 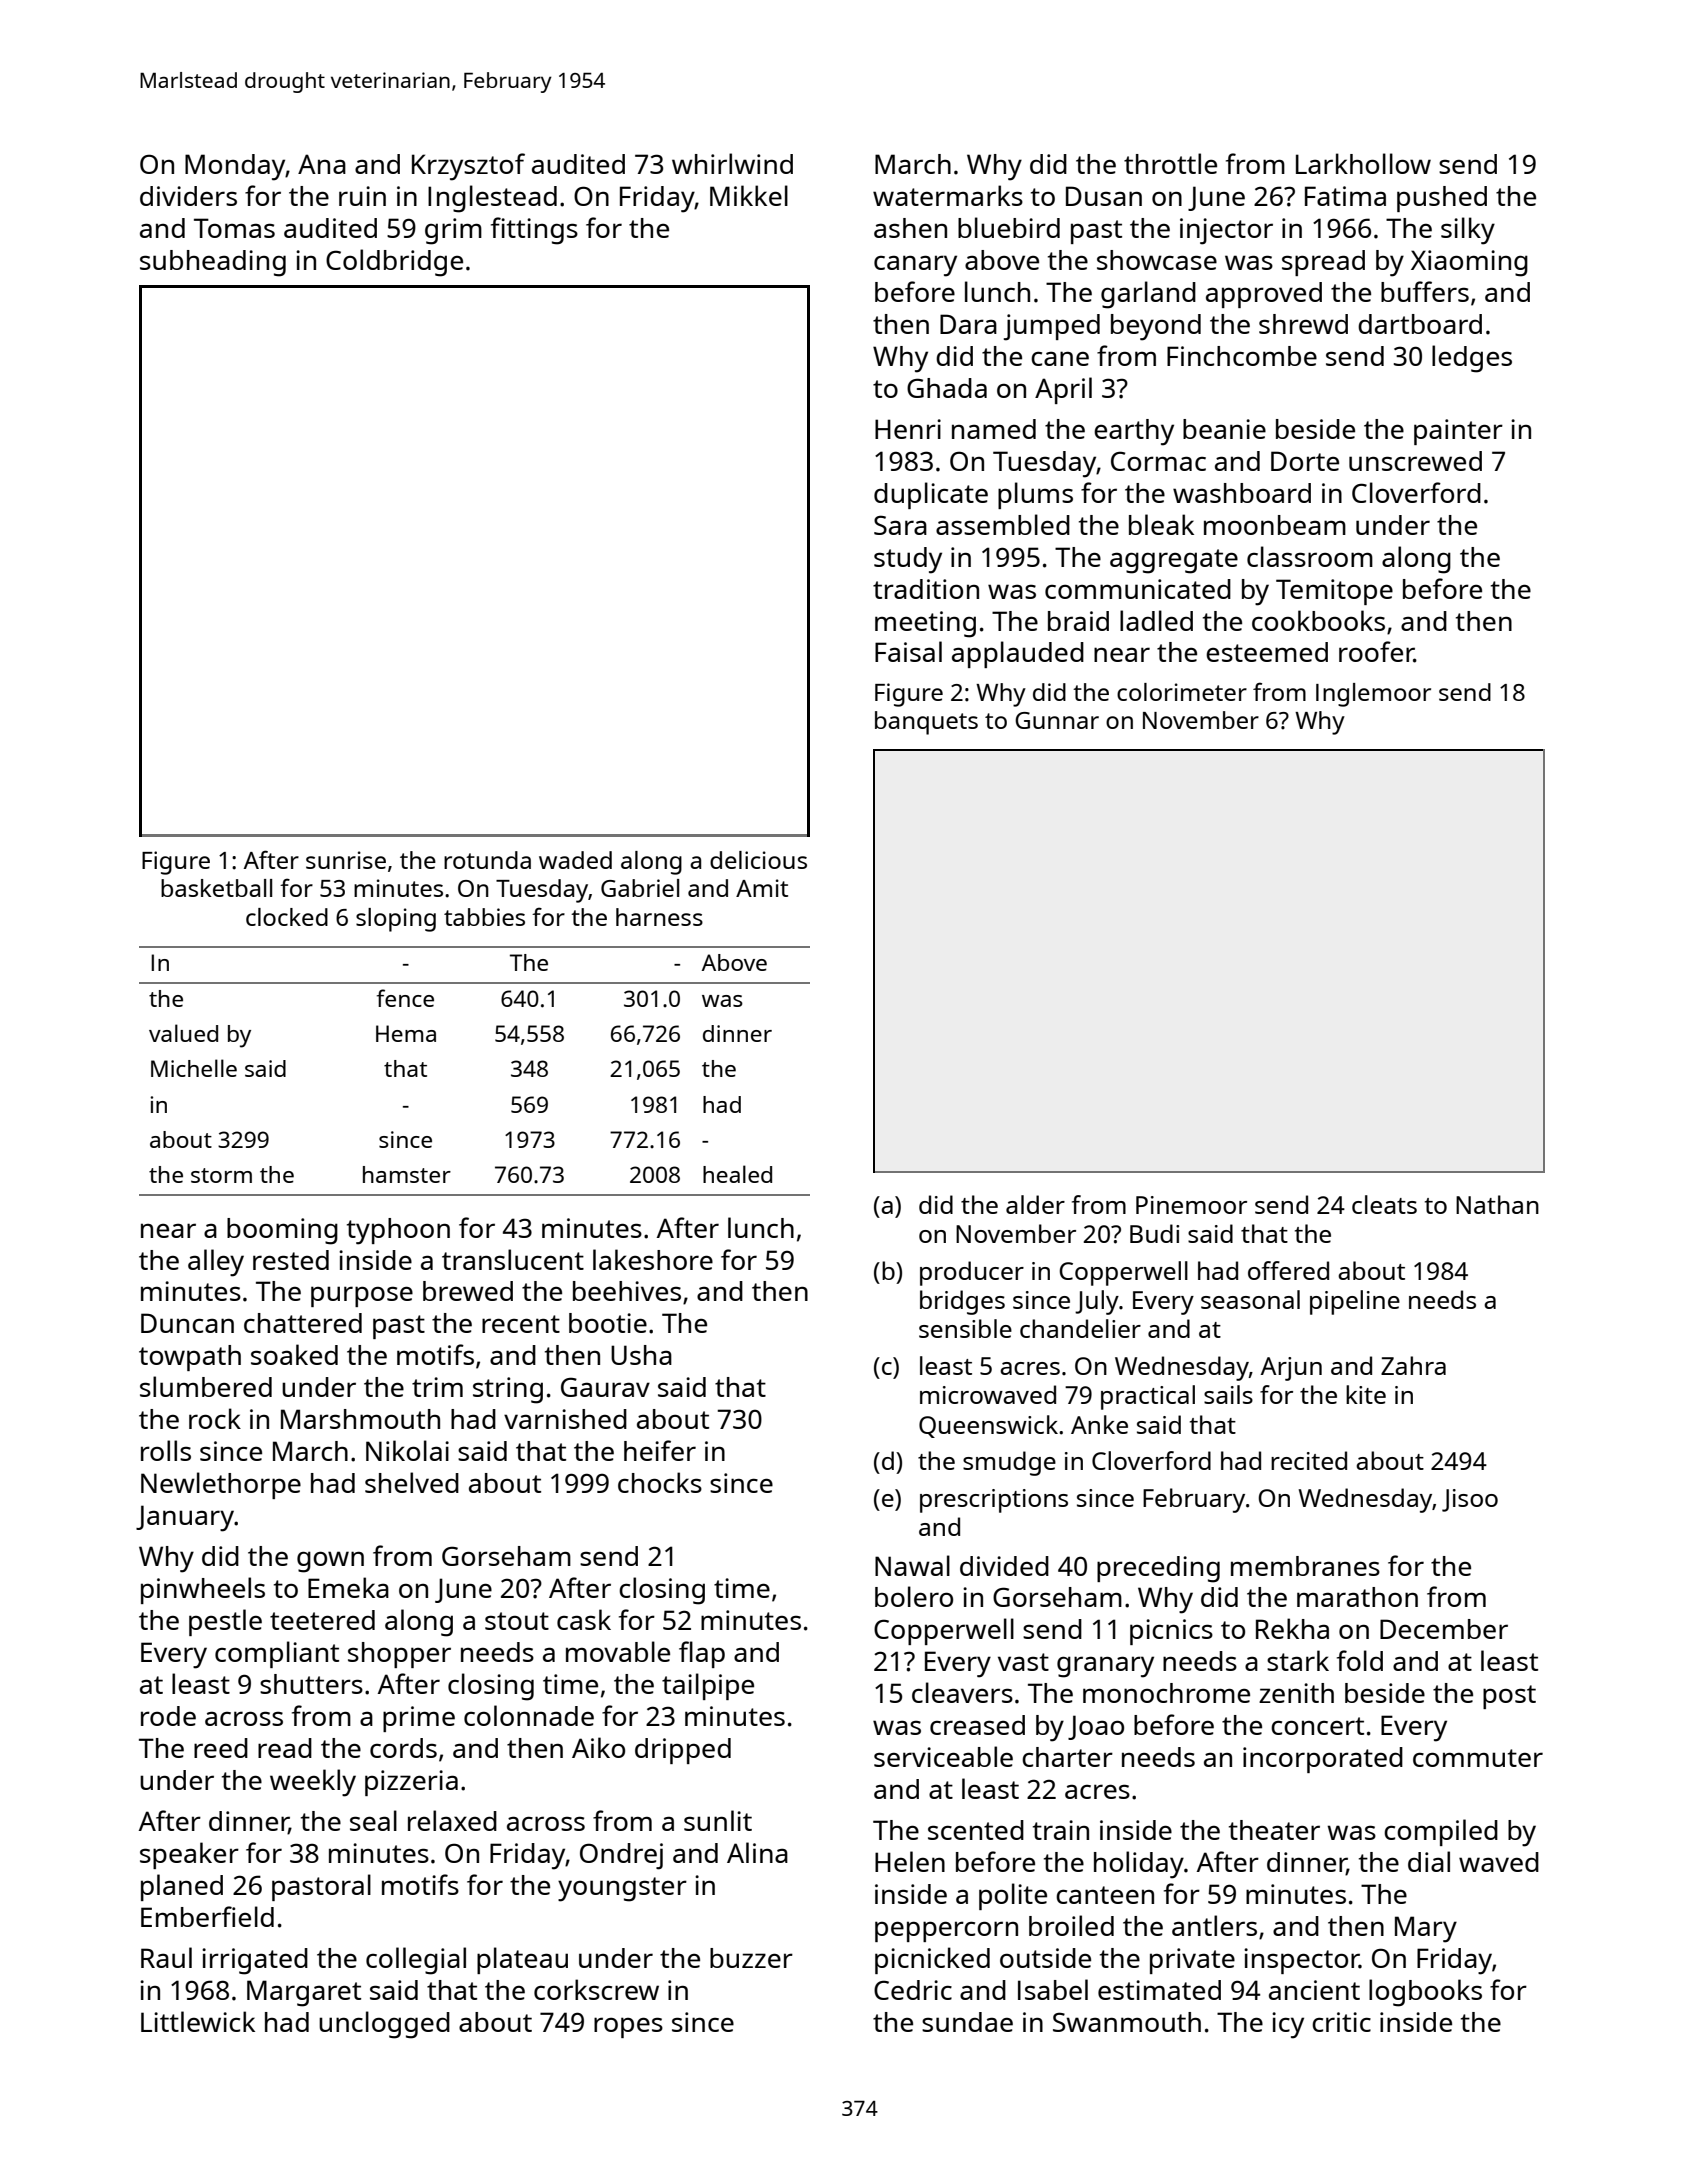 I want to click on charter, so click(x=1067, y=1757).
